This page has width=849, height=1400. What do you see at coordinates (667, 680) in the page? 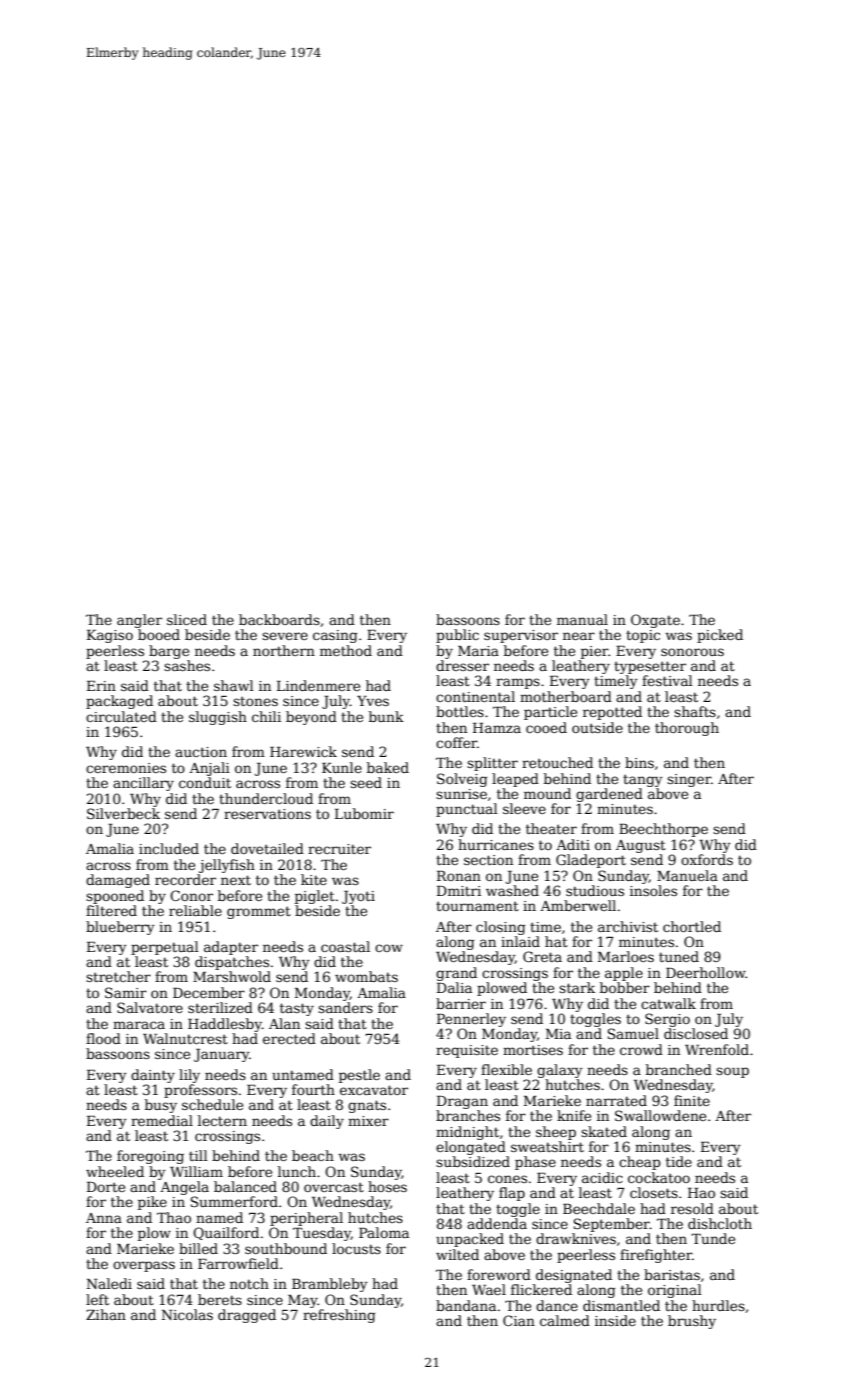
I see `festival` at bounding box center [667, 680].
